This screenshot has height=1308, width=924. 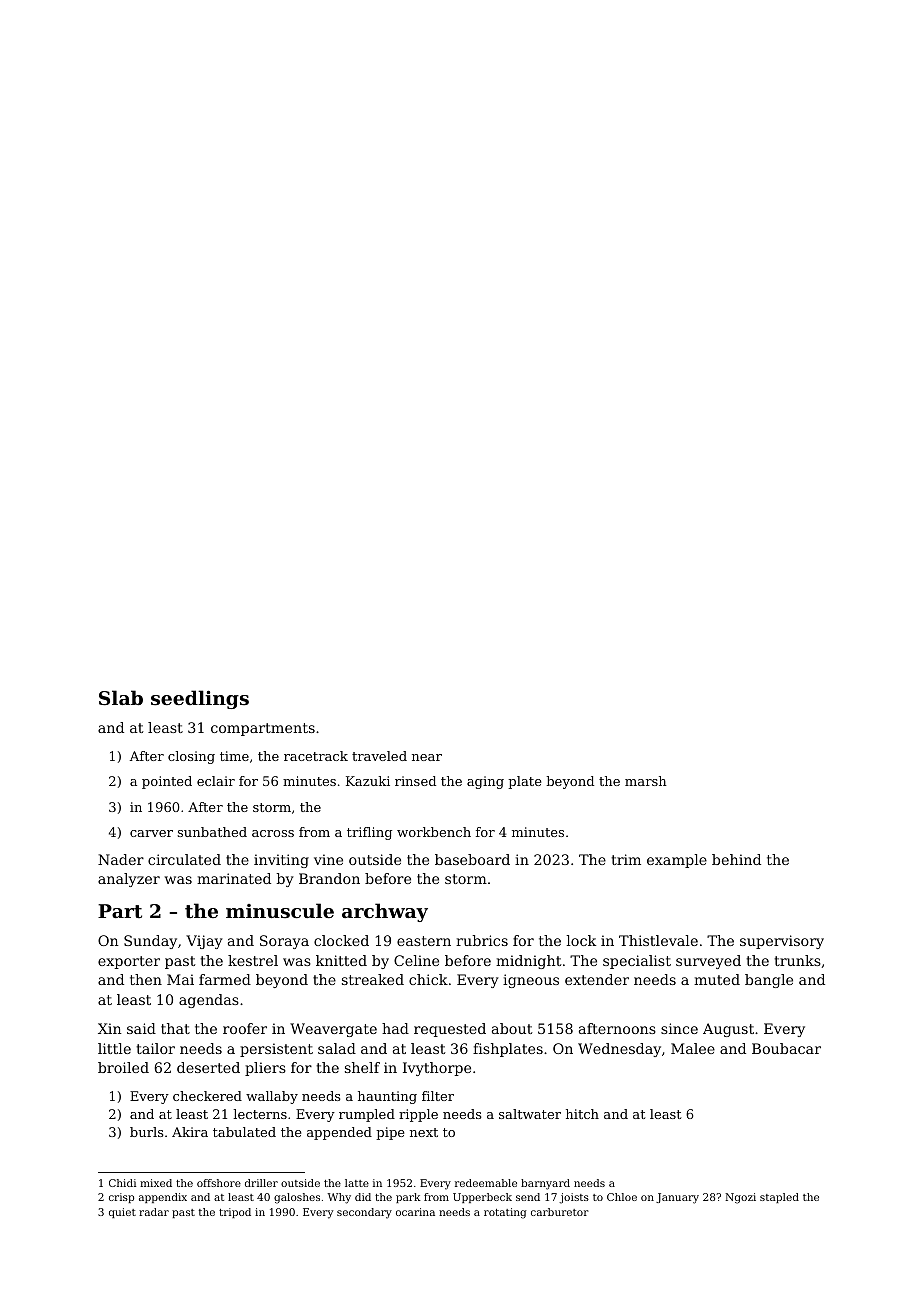 I want to click on lecterns, so click(x=260, y=1114).
